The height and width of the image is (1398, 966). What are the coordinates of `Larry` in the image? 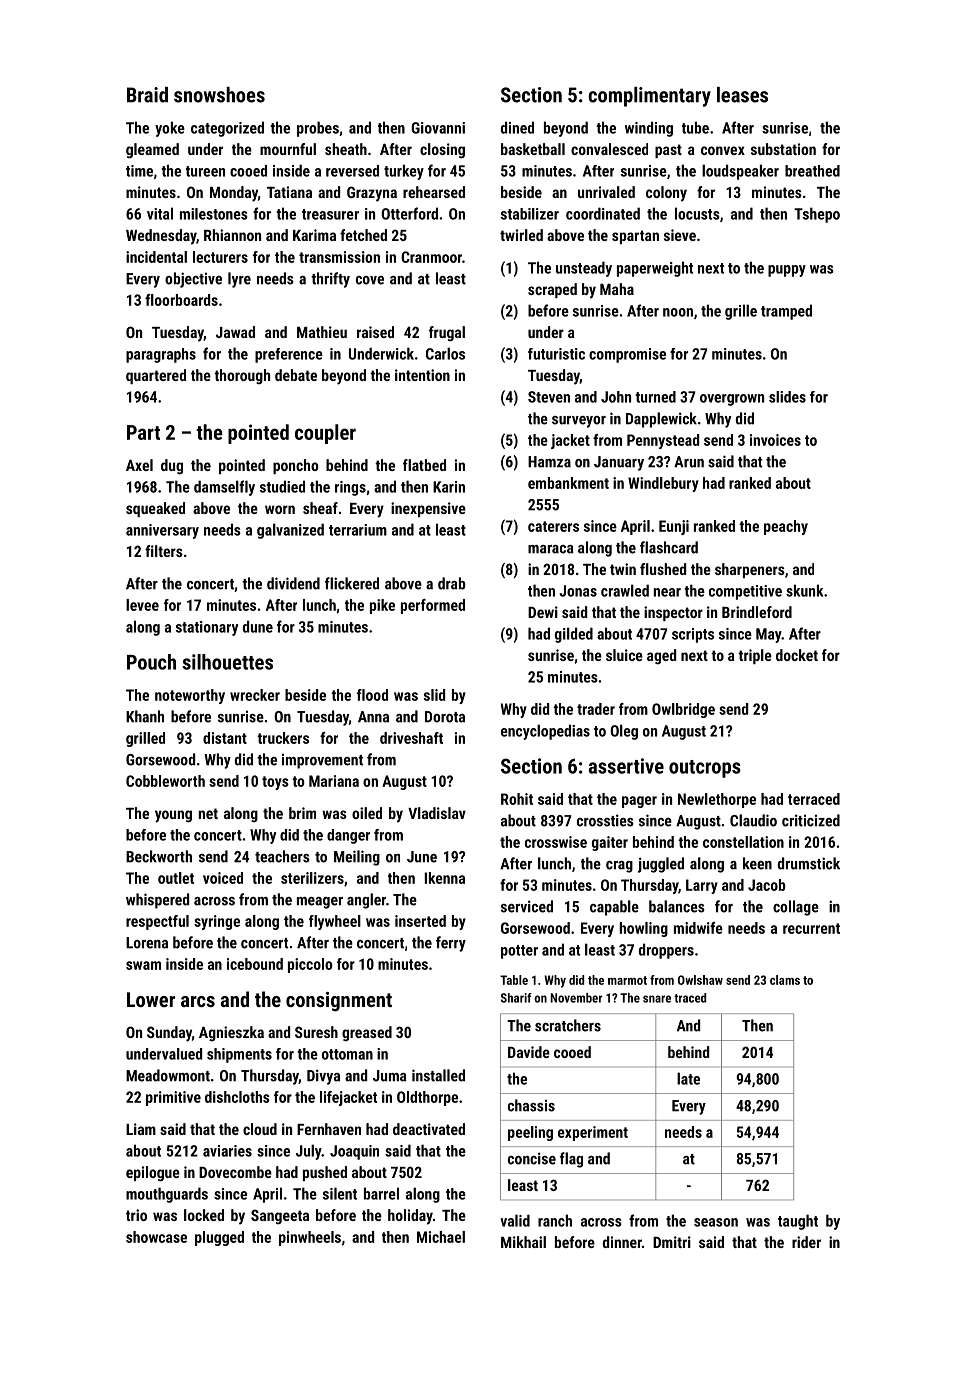 It's located at (702, 886).
